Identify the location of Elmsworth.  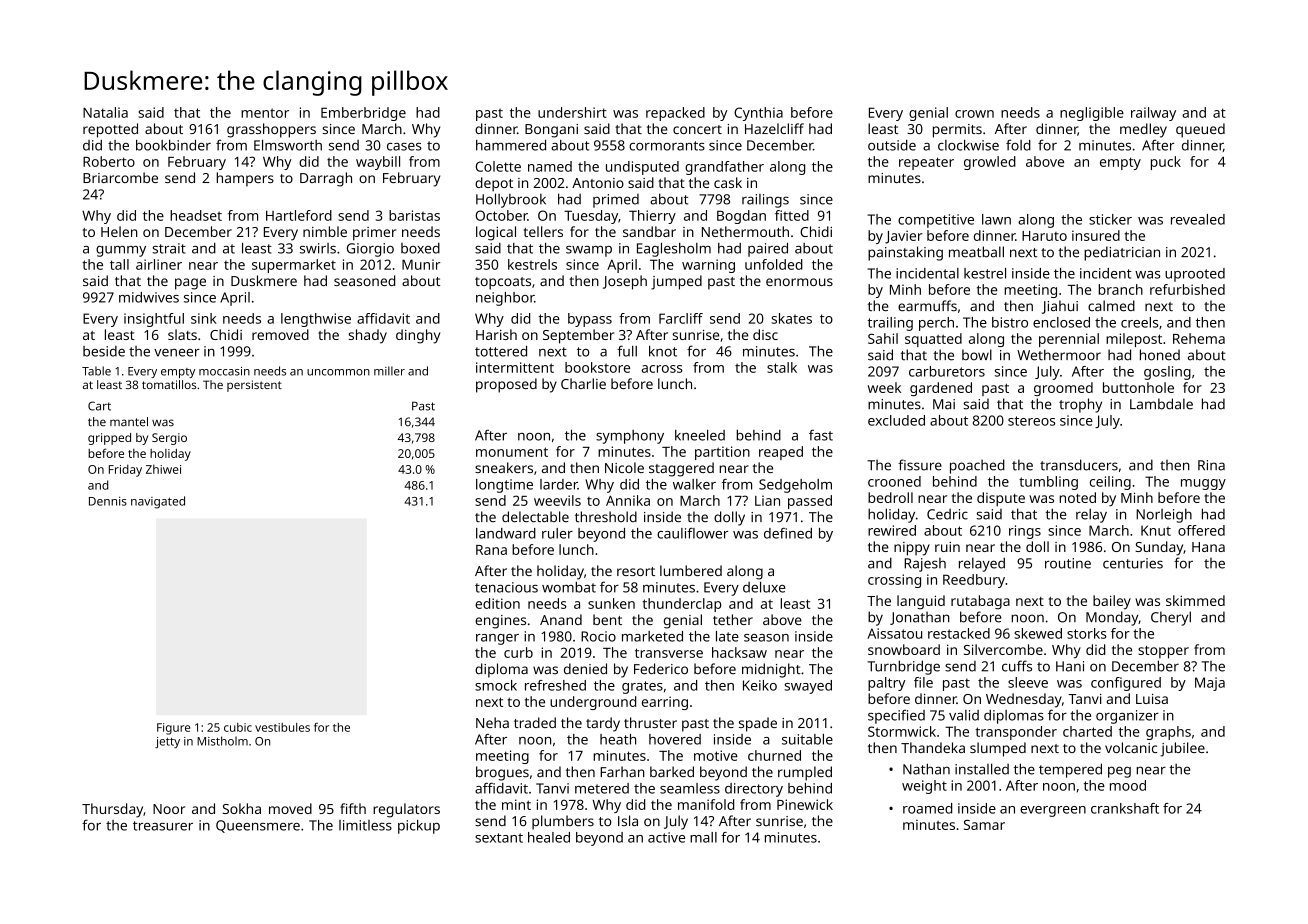
(288, 145).
